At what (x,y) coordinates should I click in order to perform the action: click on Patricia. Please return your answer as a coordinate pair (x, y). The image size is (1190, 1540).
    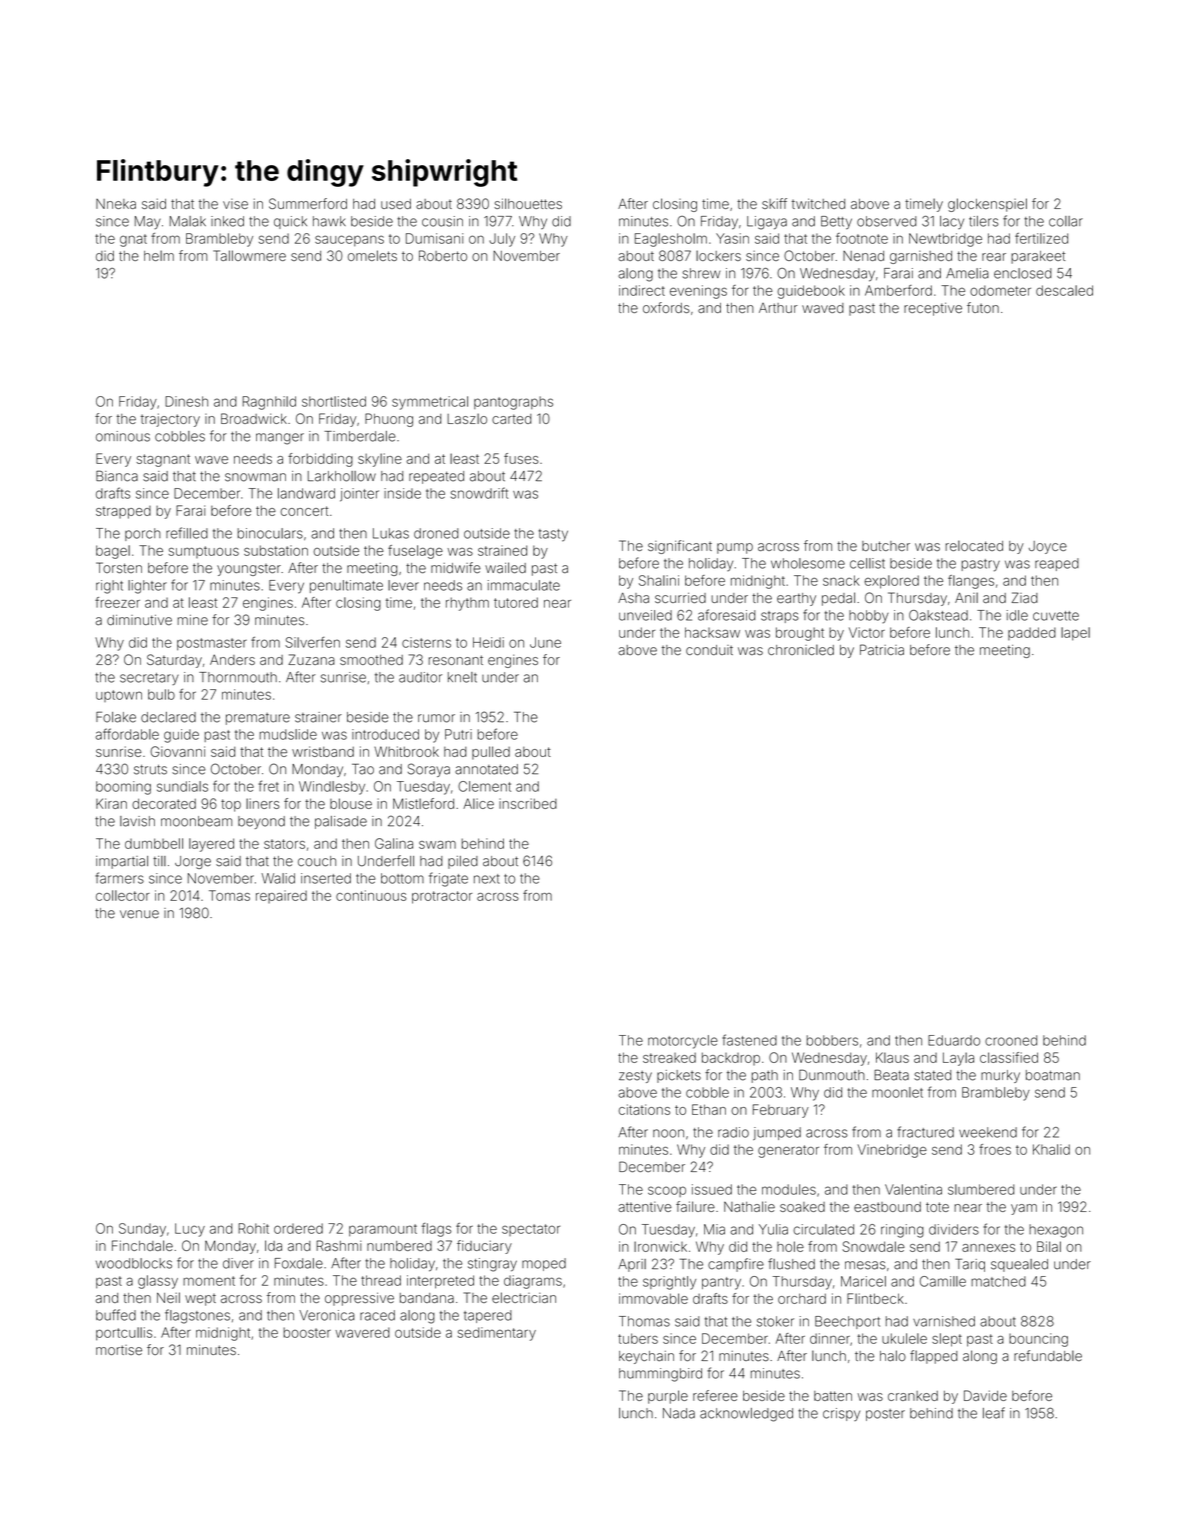
    Looking at the image, I should click on (882, 650).
